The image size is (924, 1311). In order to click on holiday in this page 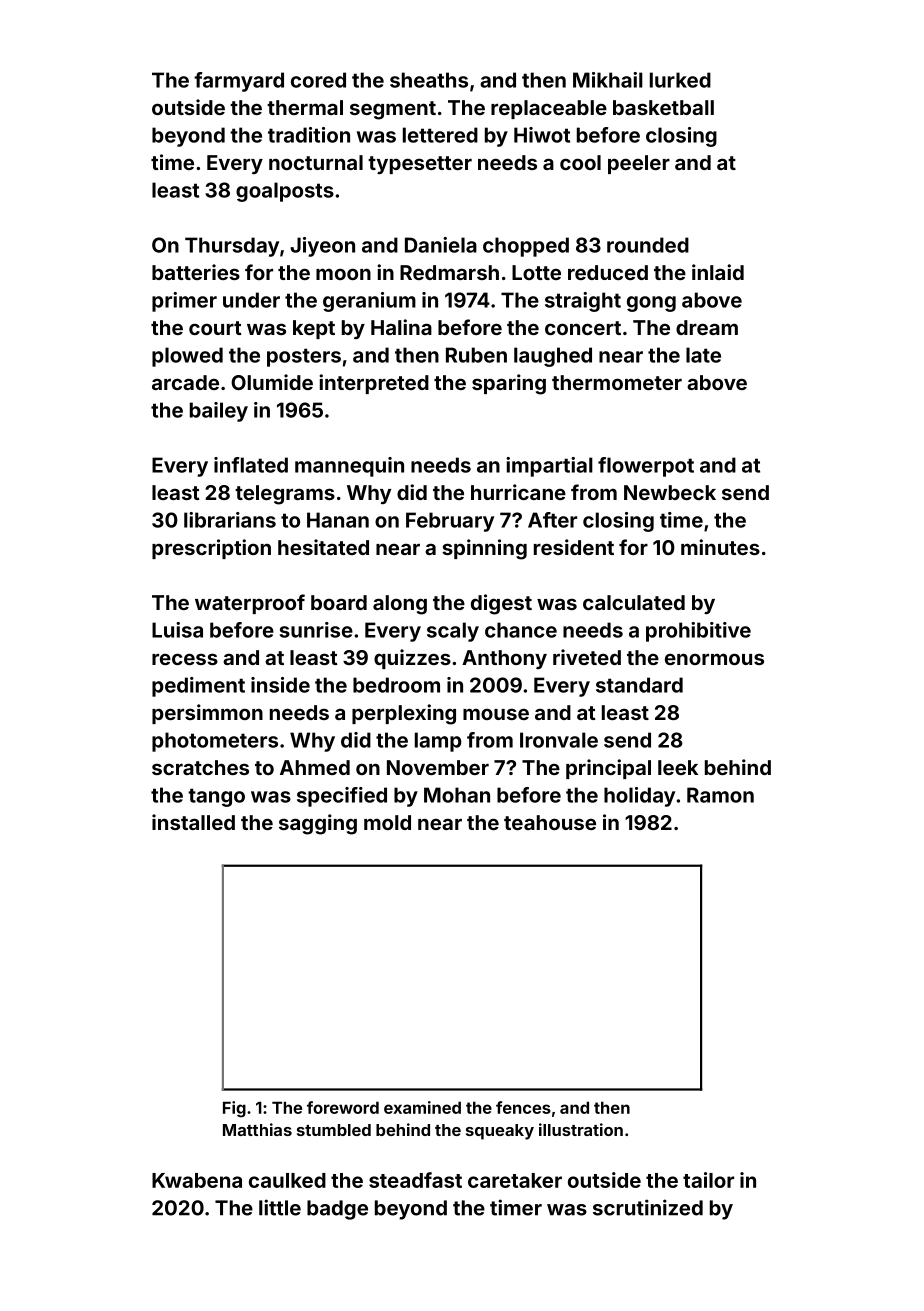, I will do `click(639, 797)`.
